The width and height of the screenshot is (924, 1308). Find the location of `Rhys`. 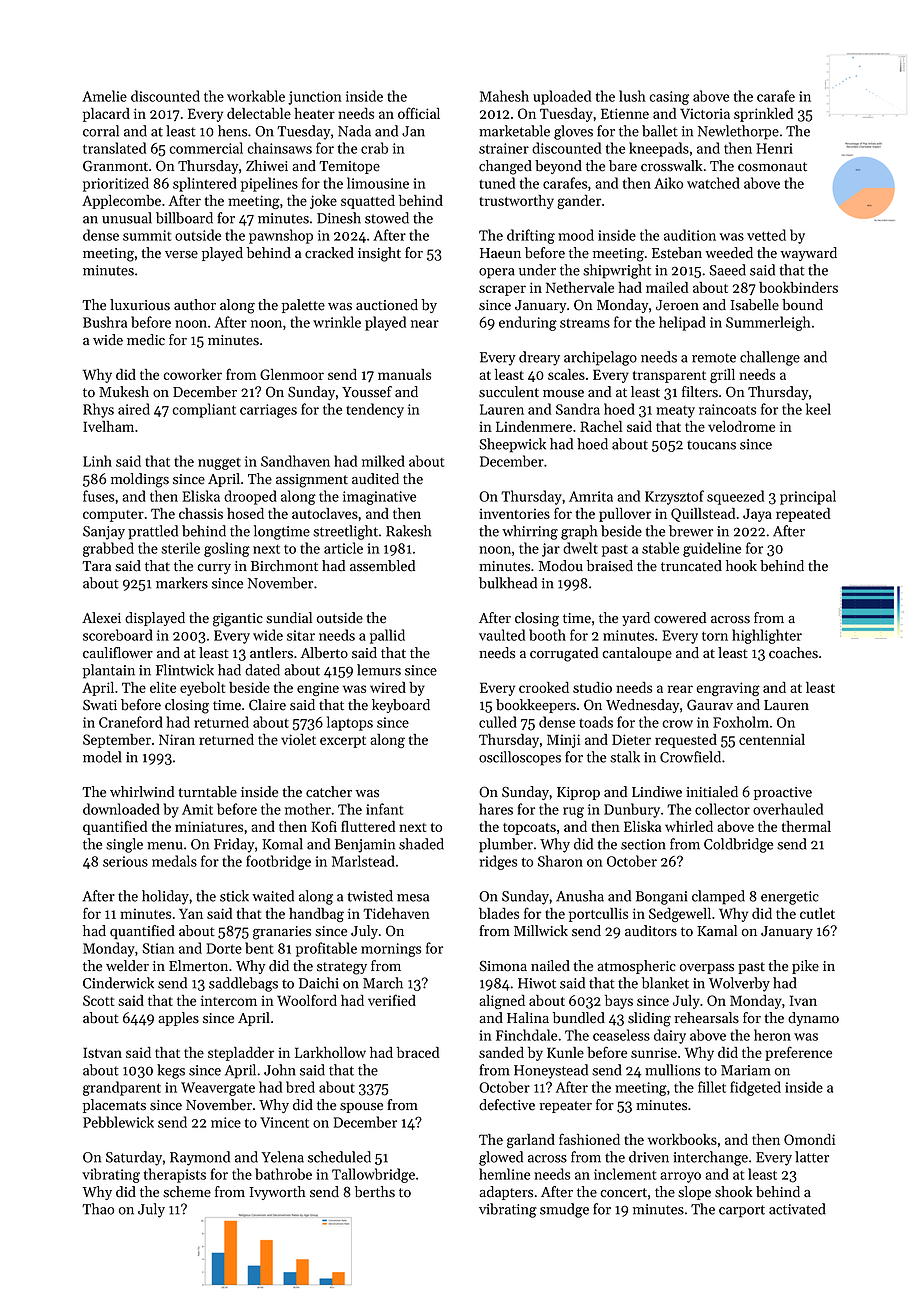

Rhys is located at coordinates (98, 410).
